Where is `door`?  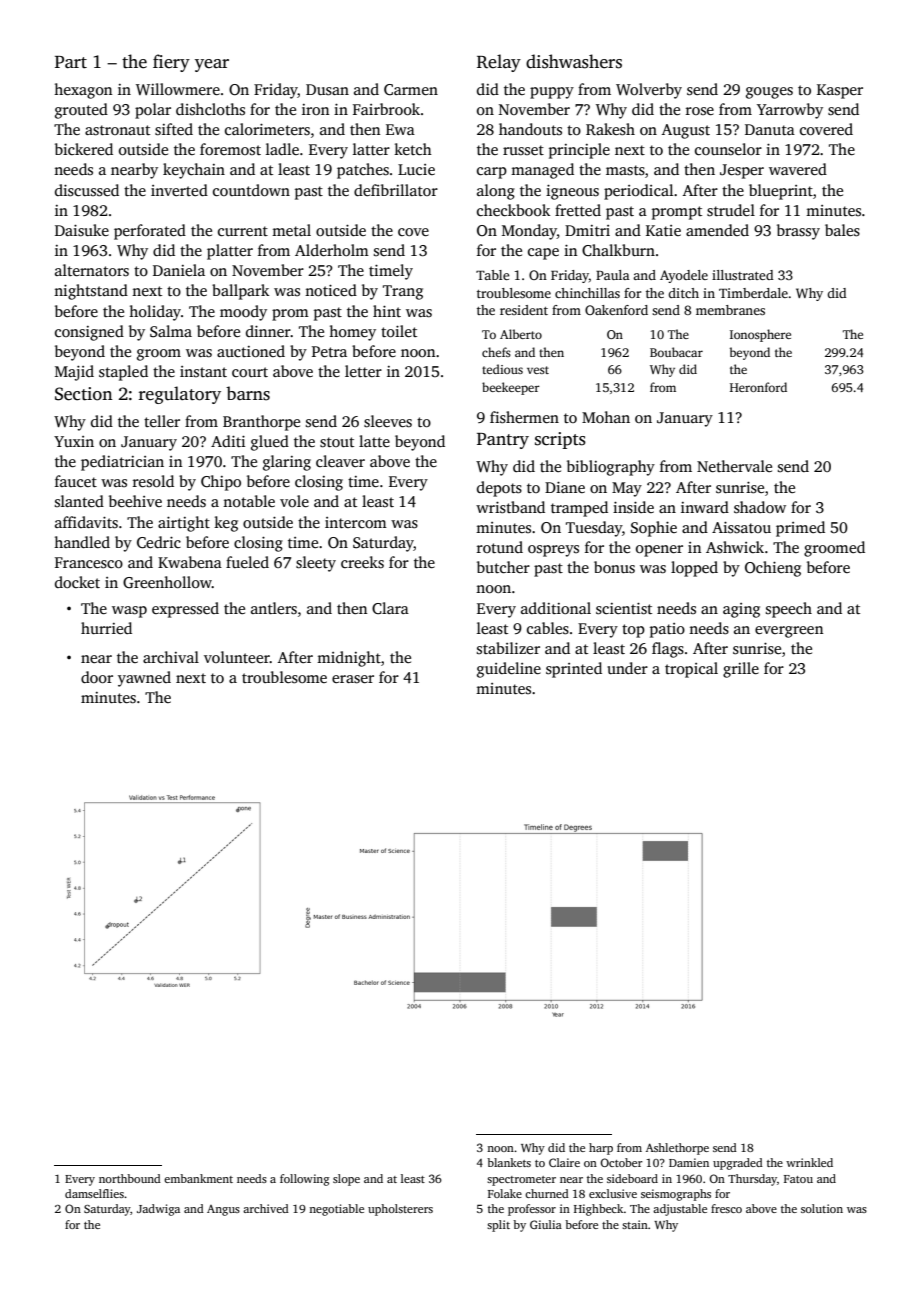 door is located at coordinates (97, 677).
